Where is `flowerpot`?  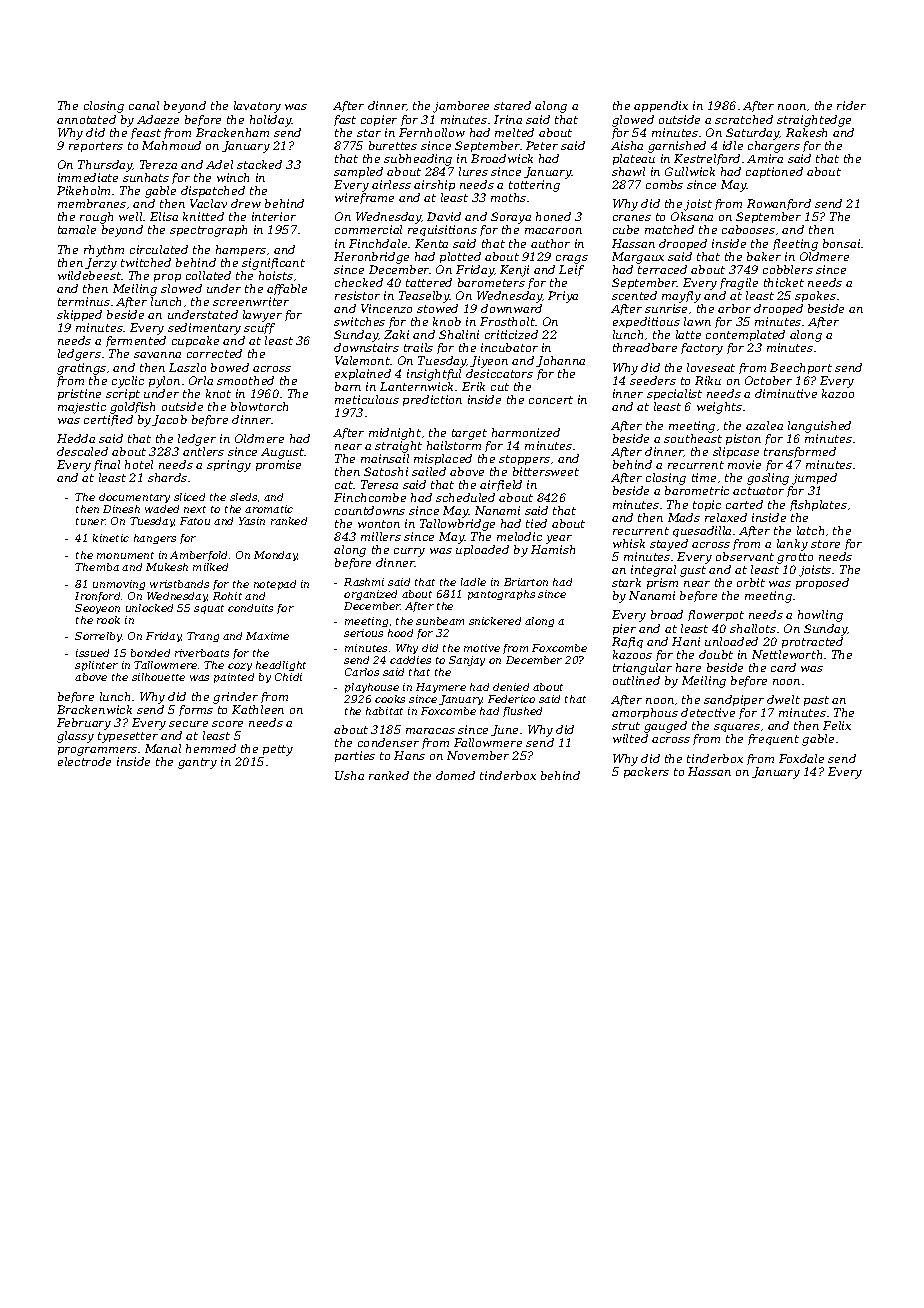
flowerpot is located at coordinates (716, 615).
